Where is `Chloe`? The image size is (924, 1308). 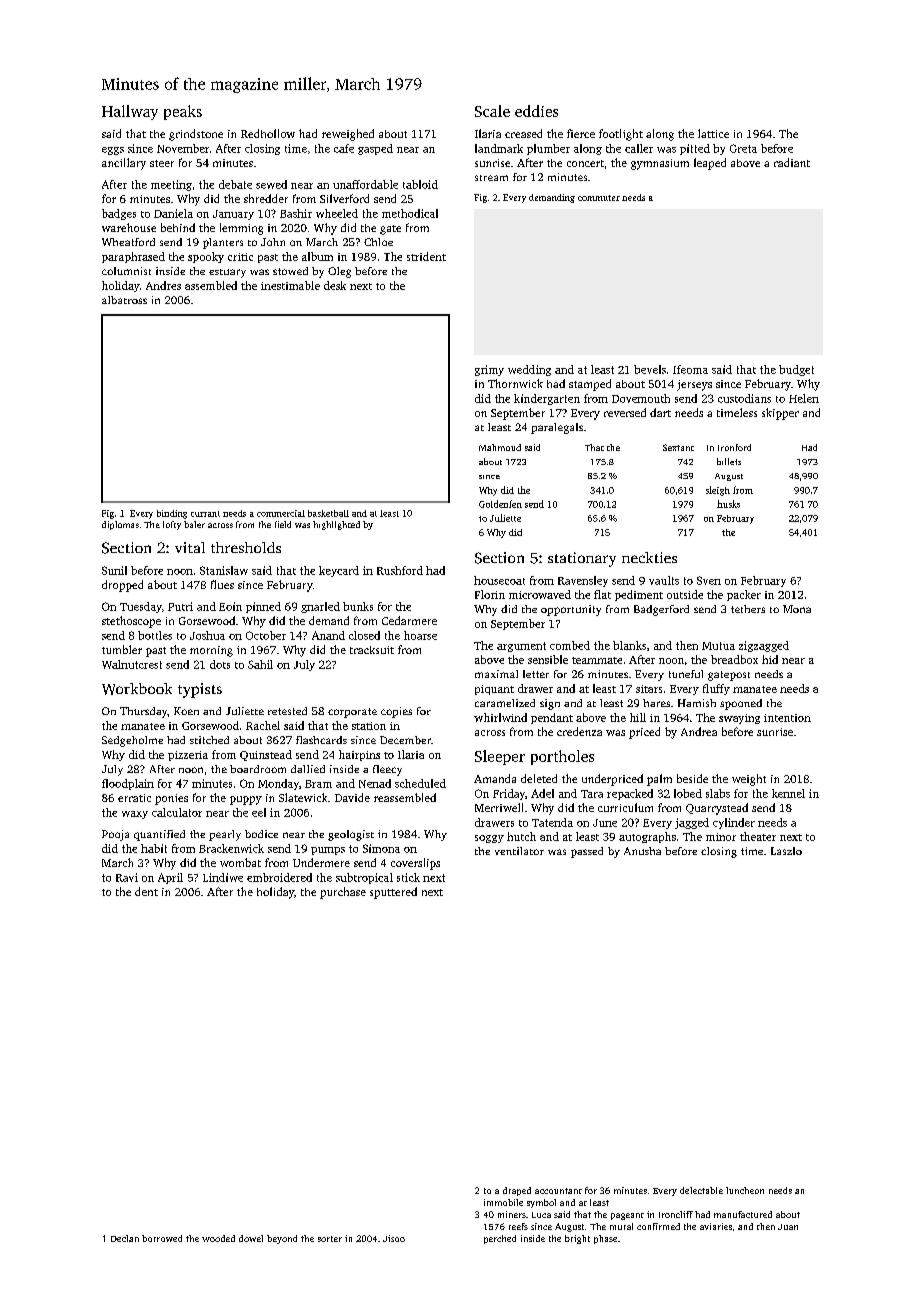 Chloe is located at coordinates (378, 242).
